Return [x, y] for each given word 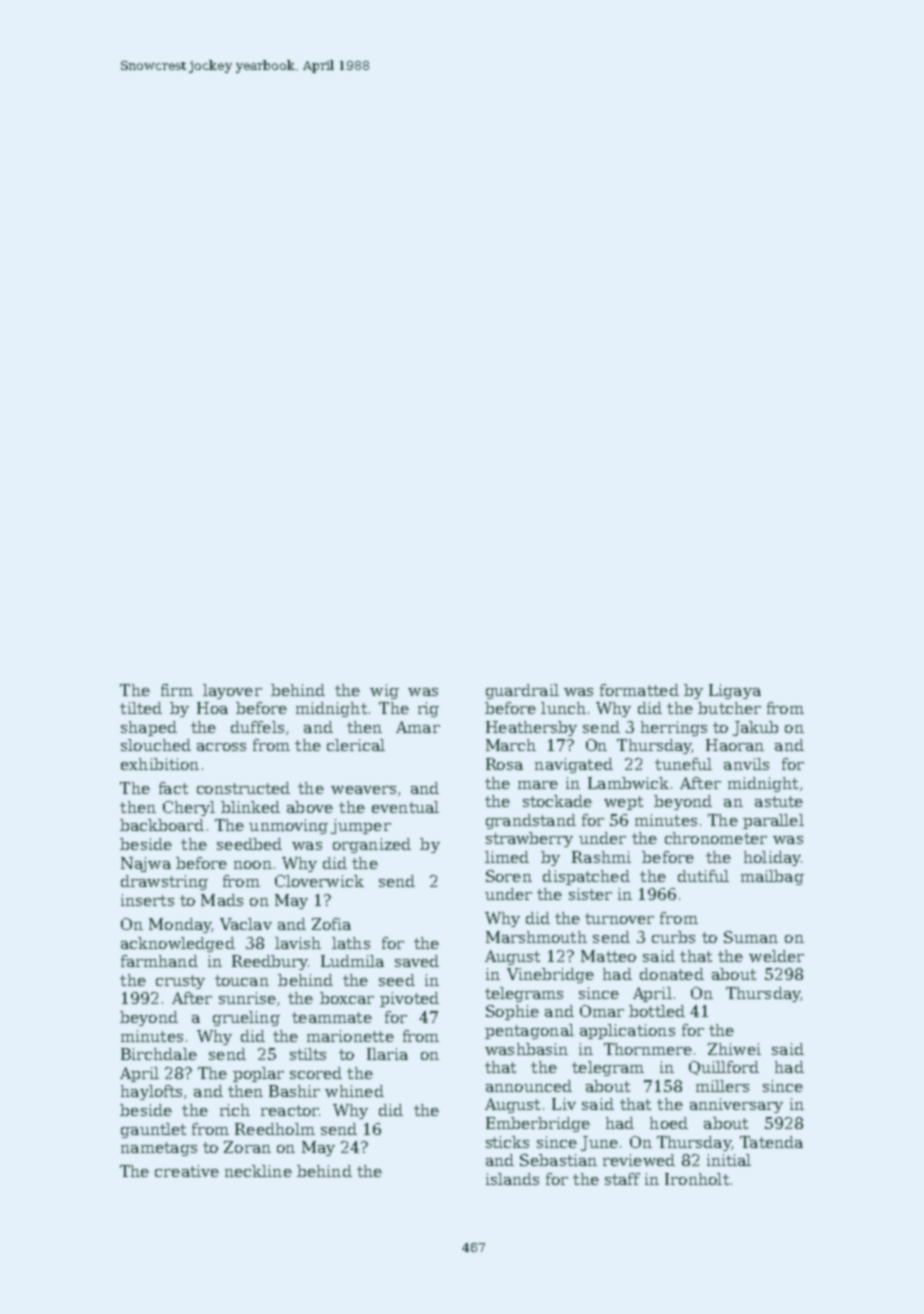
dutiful [703, 876]
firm [177, 690]
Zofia [331, 924]
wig [384, 691]
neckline [258, 1171]
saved [417, 961]
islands [512, 1179]
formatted [639, 690]
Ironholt [697, 1179]
